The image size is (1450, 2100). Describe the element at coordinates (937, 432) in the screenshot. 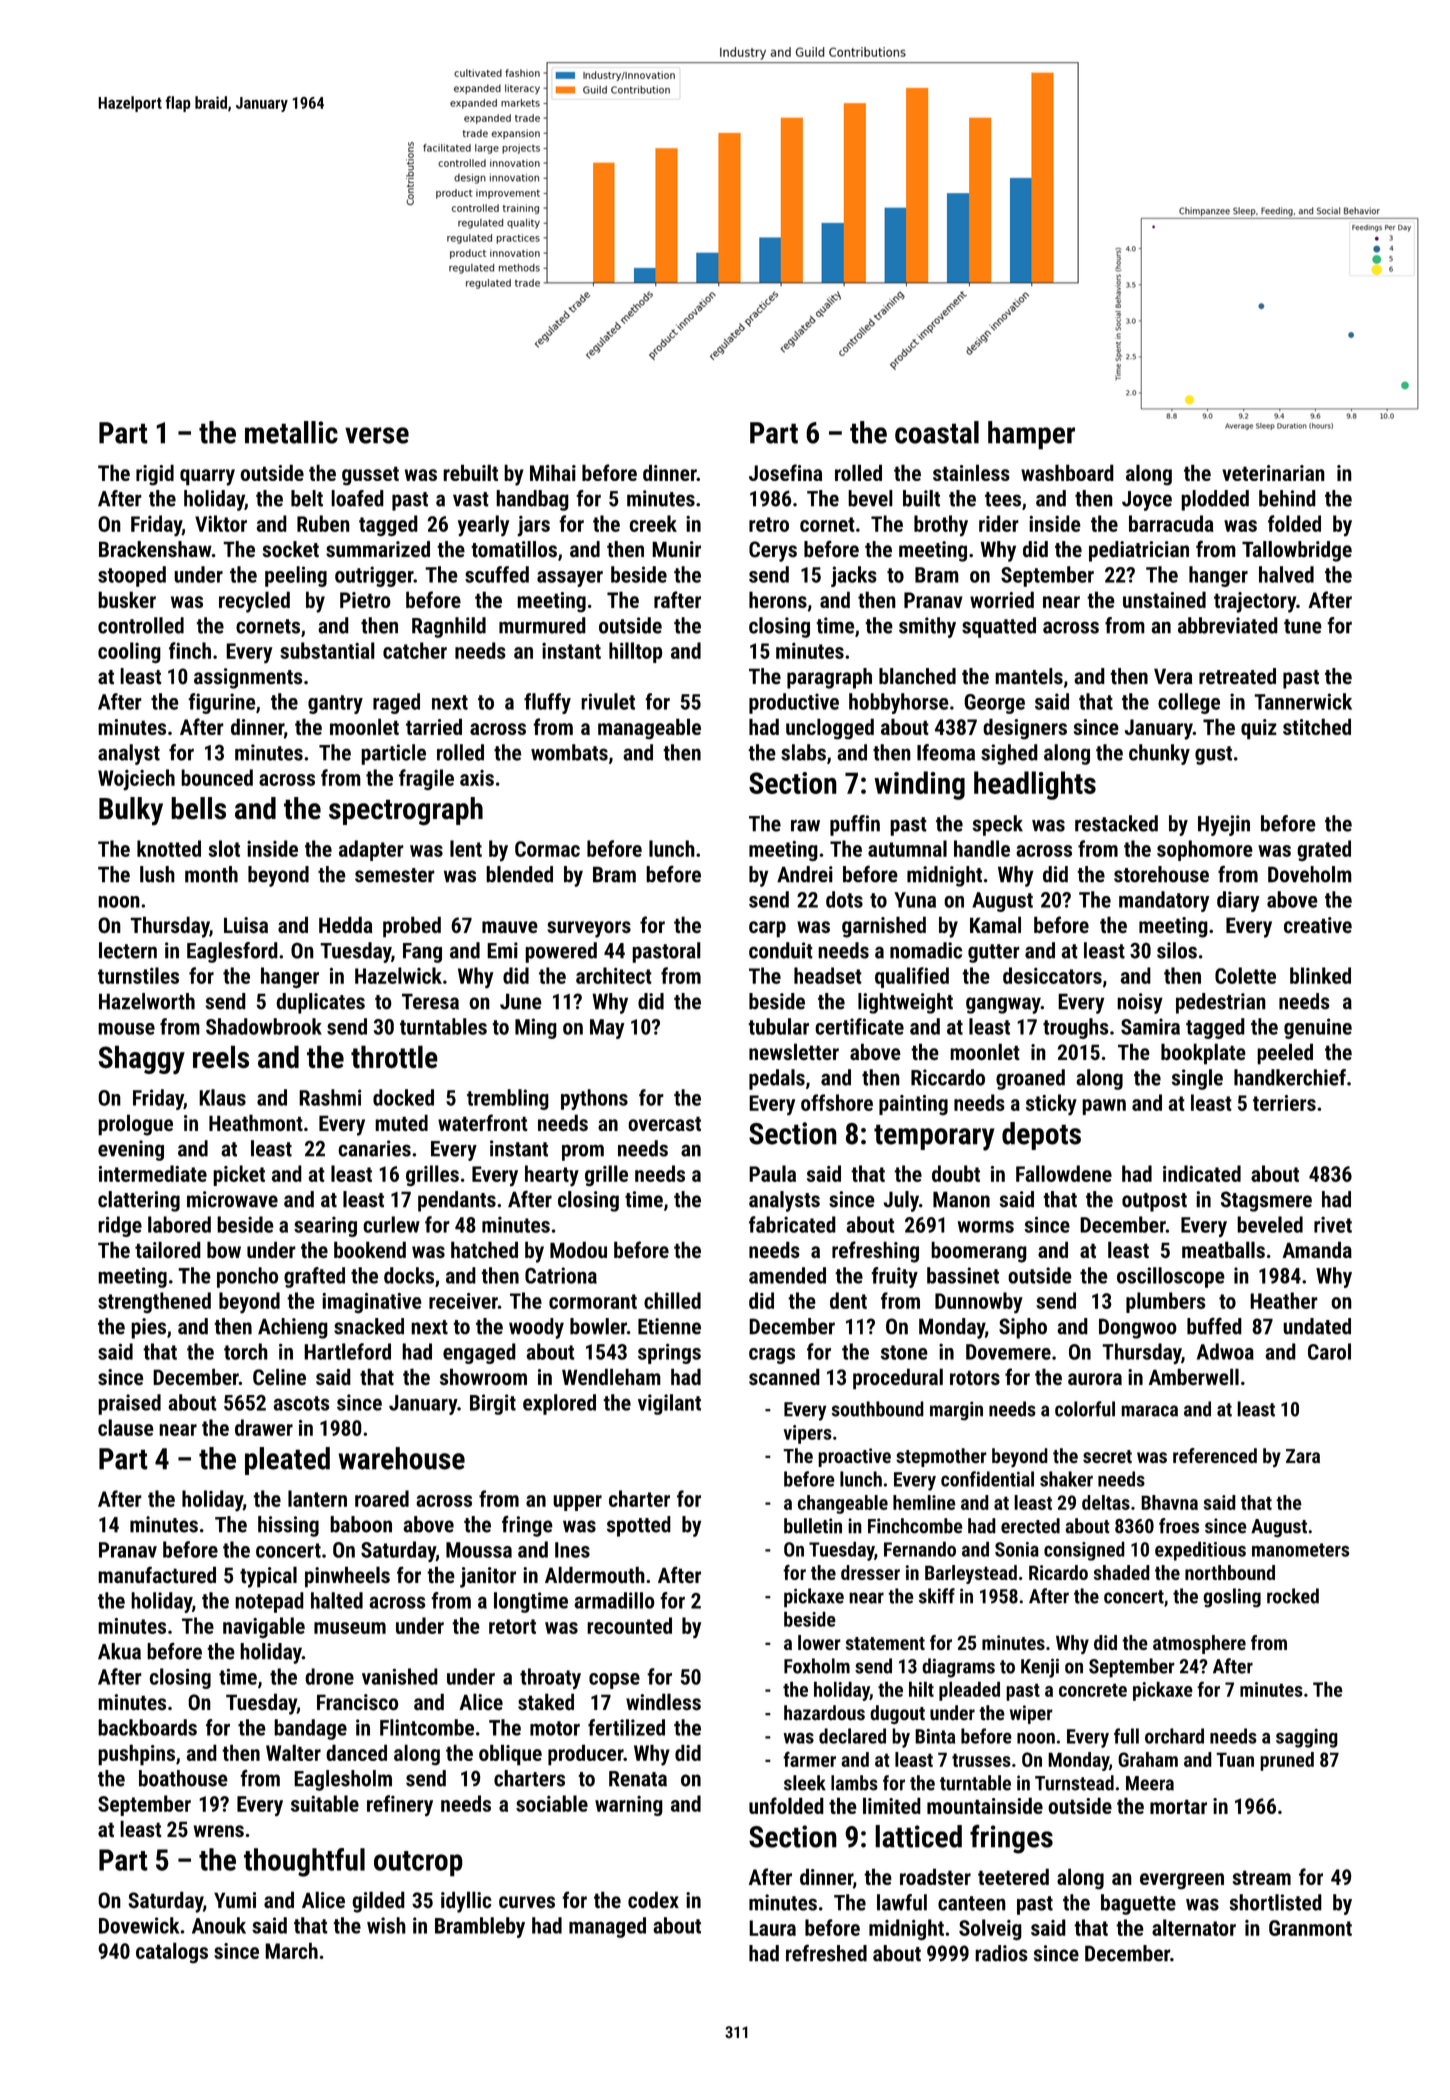

I see `coastal` at that location.
